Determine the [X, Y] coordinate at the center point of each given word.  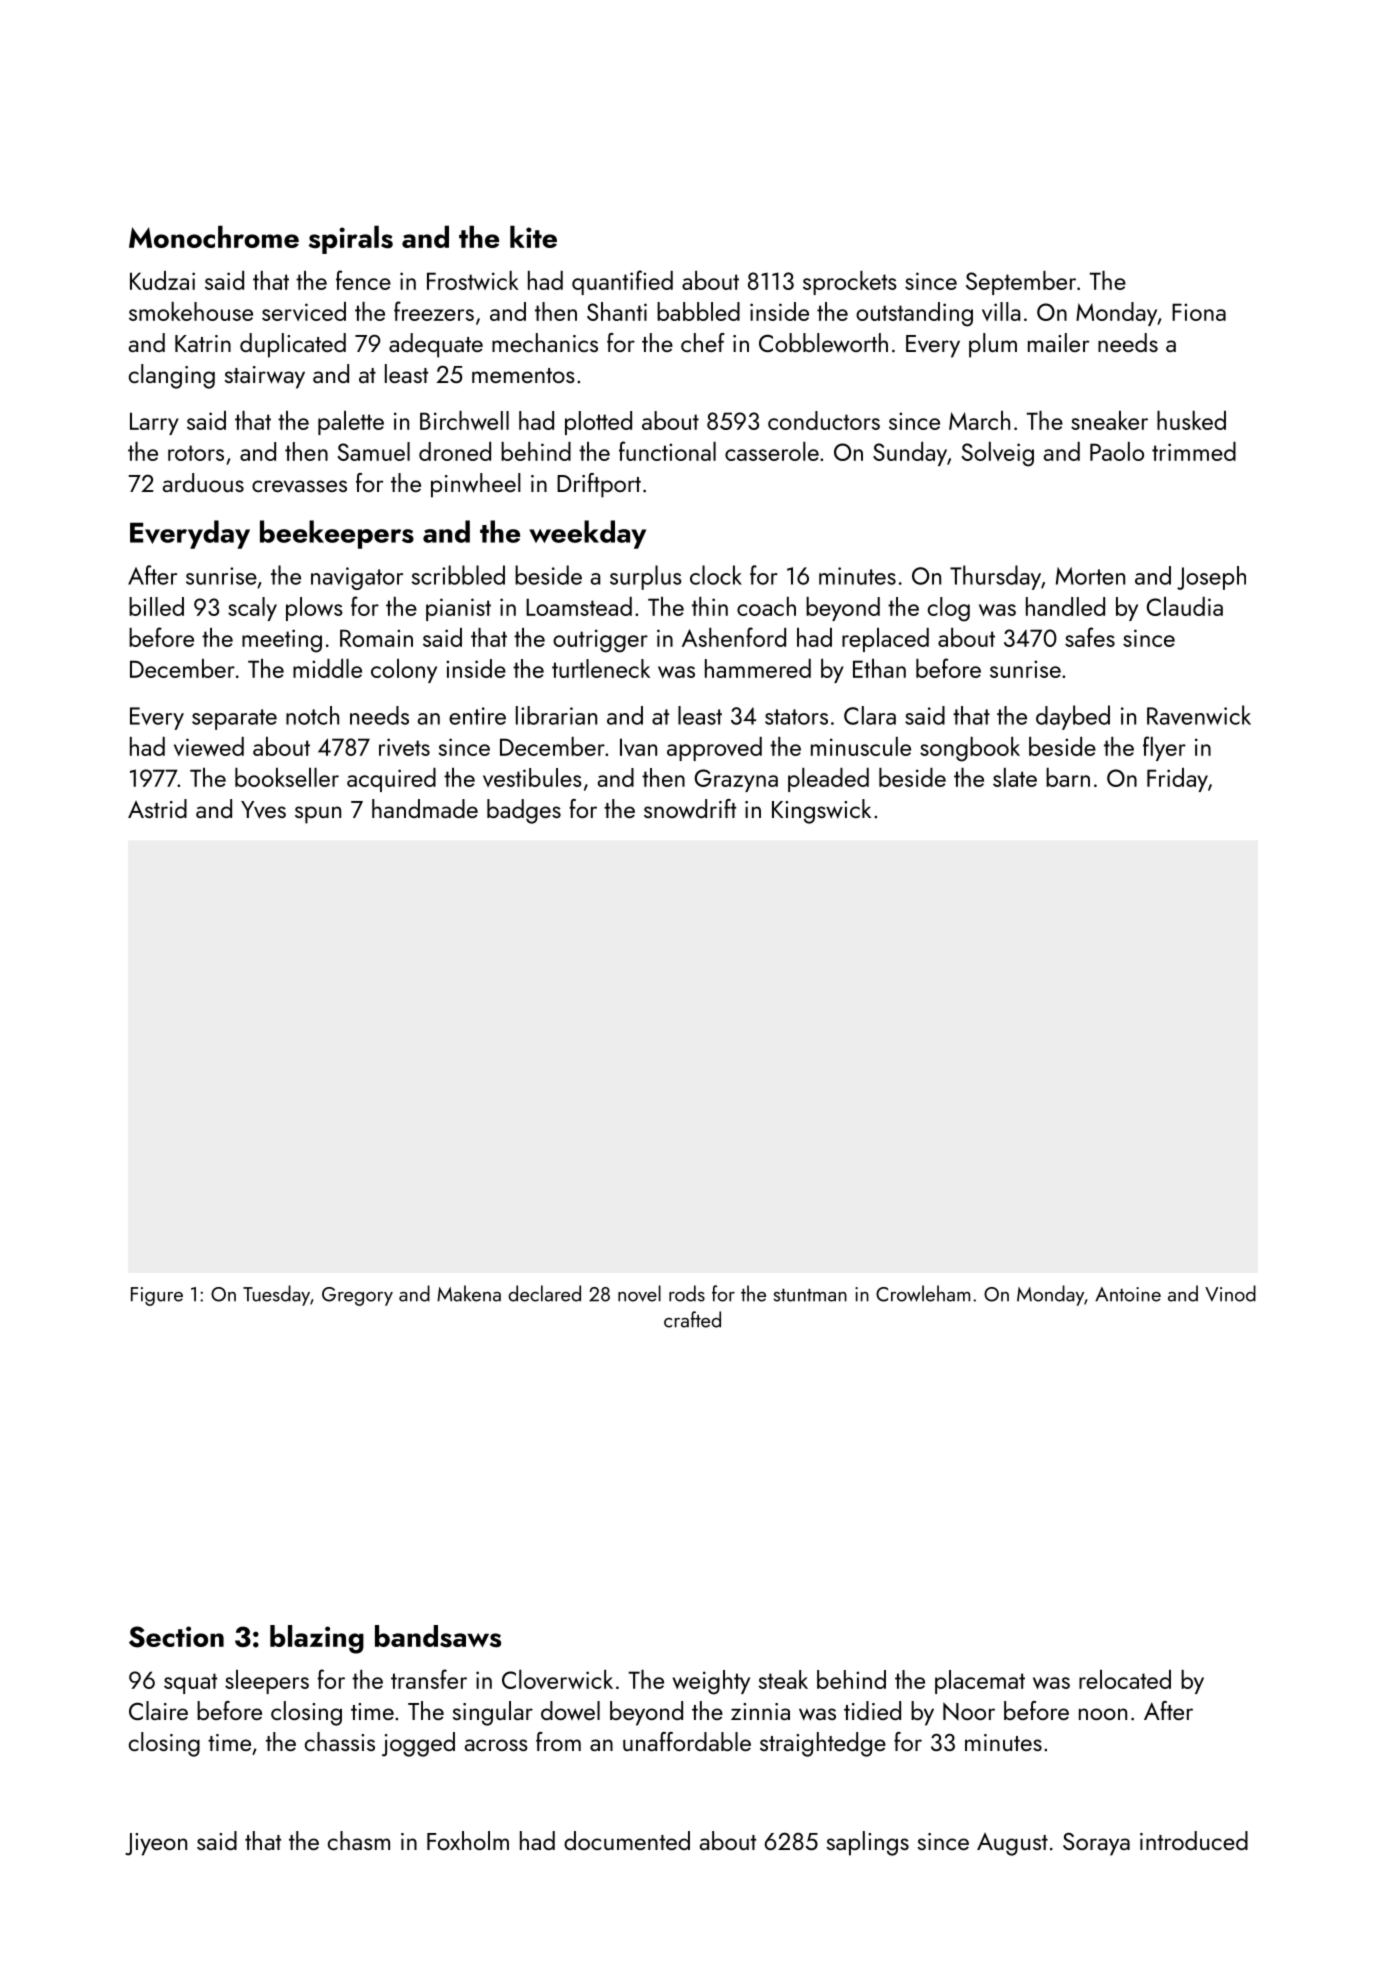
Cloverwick [557, 1679]
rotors [196, 453]
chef [703, 342]
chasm [359, 1840]
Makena [469, 1293]
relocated [1125, 1679]
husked [1191, 420]
